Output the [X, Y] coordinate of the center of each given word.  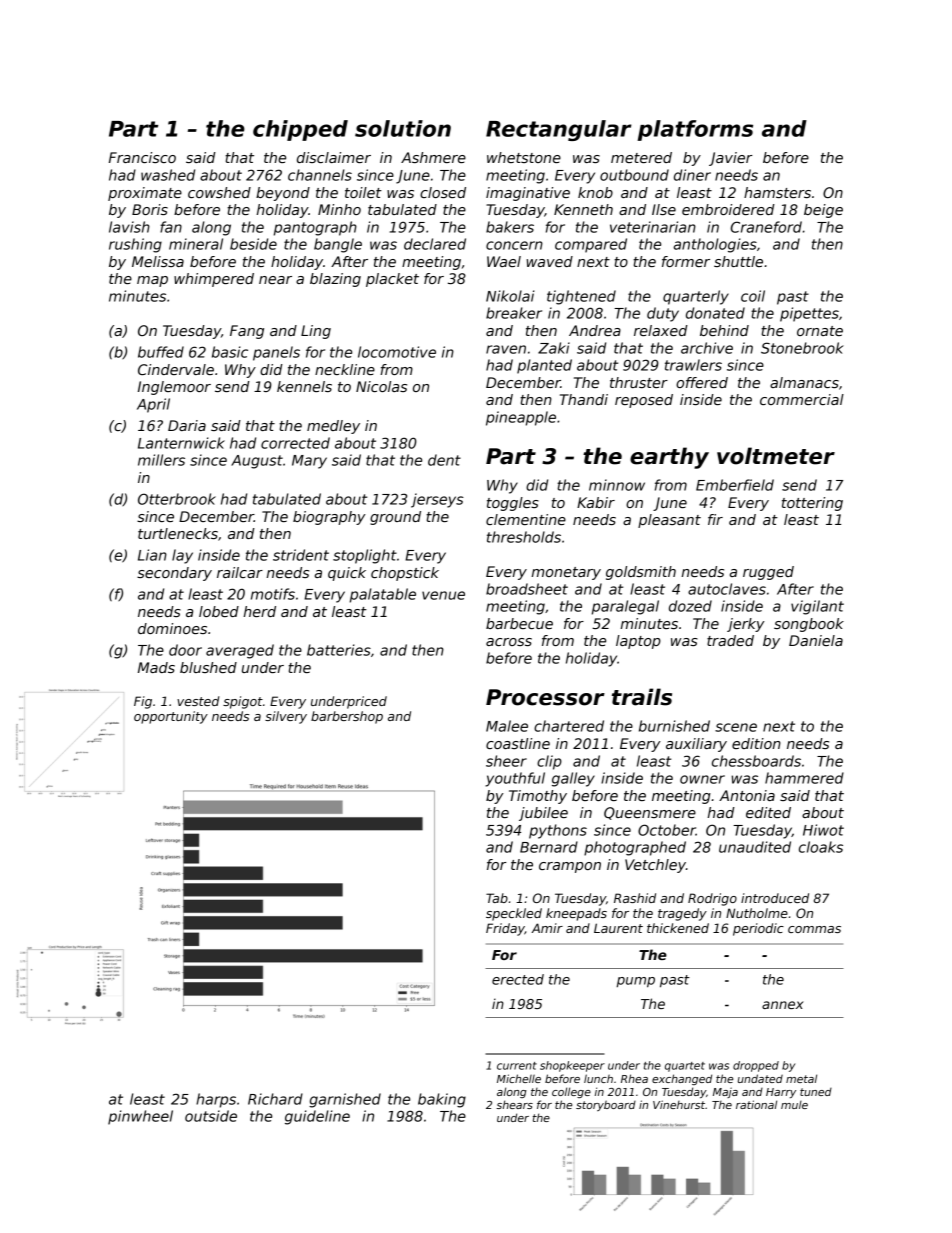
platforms [695, 130]
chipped [300, 130]
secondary [174, 574]
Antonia [747, 795]
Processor [545, 697]
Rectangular [559, 130]
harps [216, 1100]
